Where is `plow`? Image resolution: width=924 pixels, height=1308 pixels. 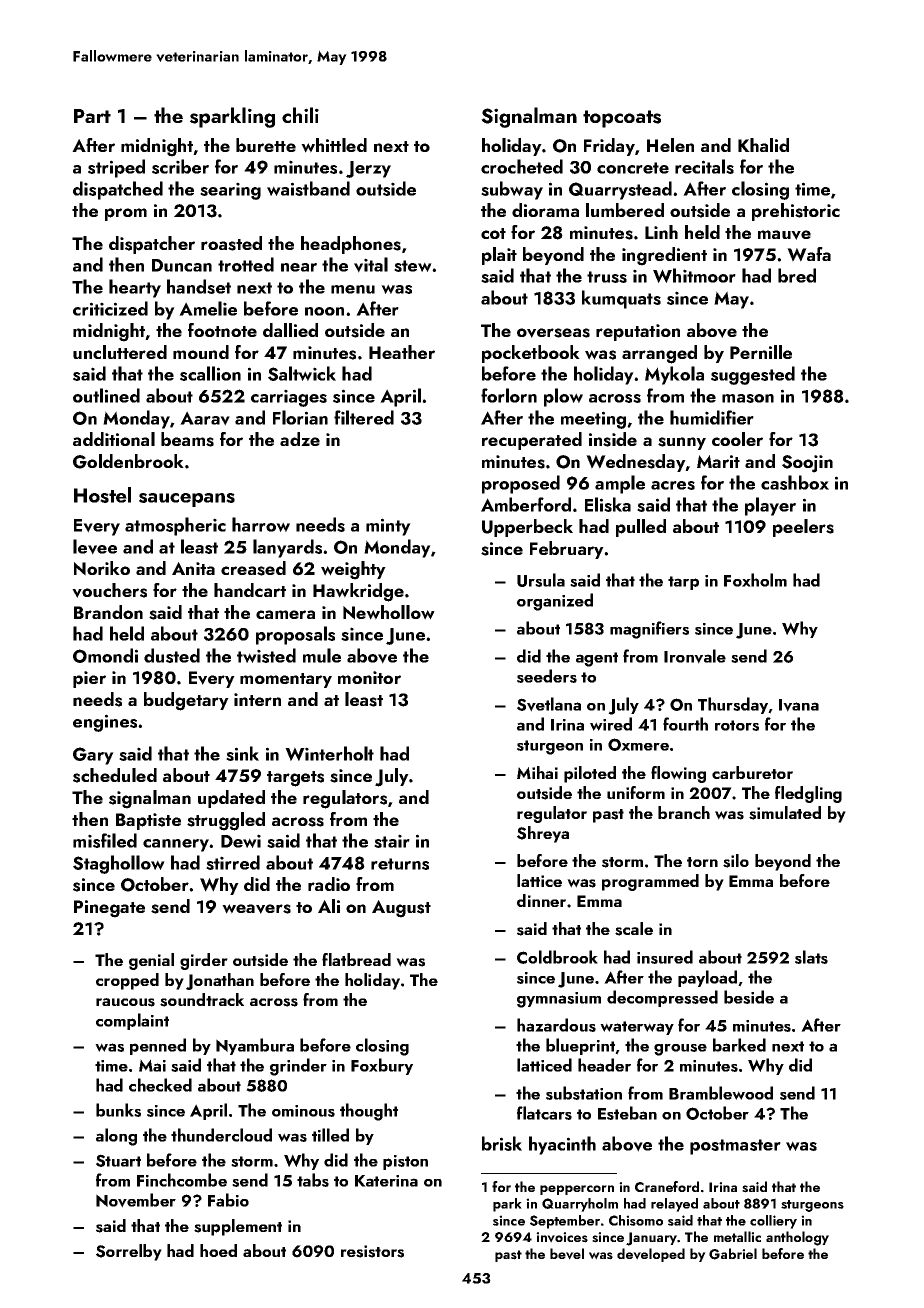 plow is located at coordinates (563, 397).
